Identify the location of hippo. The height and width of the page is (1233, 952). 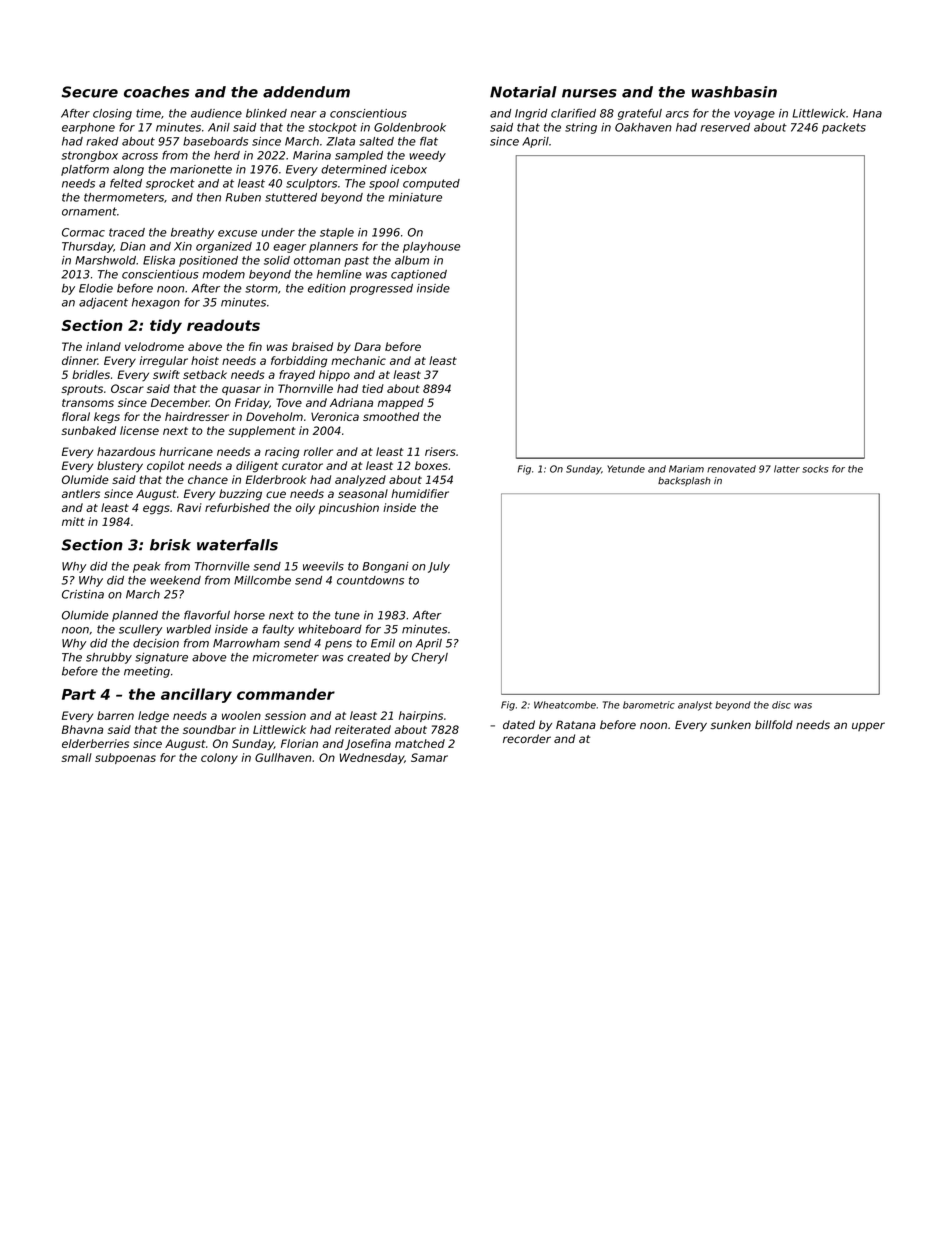
(334, 375).
